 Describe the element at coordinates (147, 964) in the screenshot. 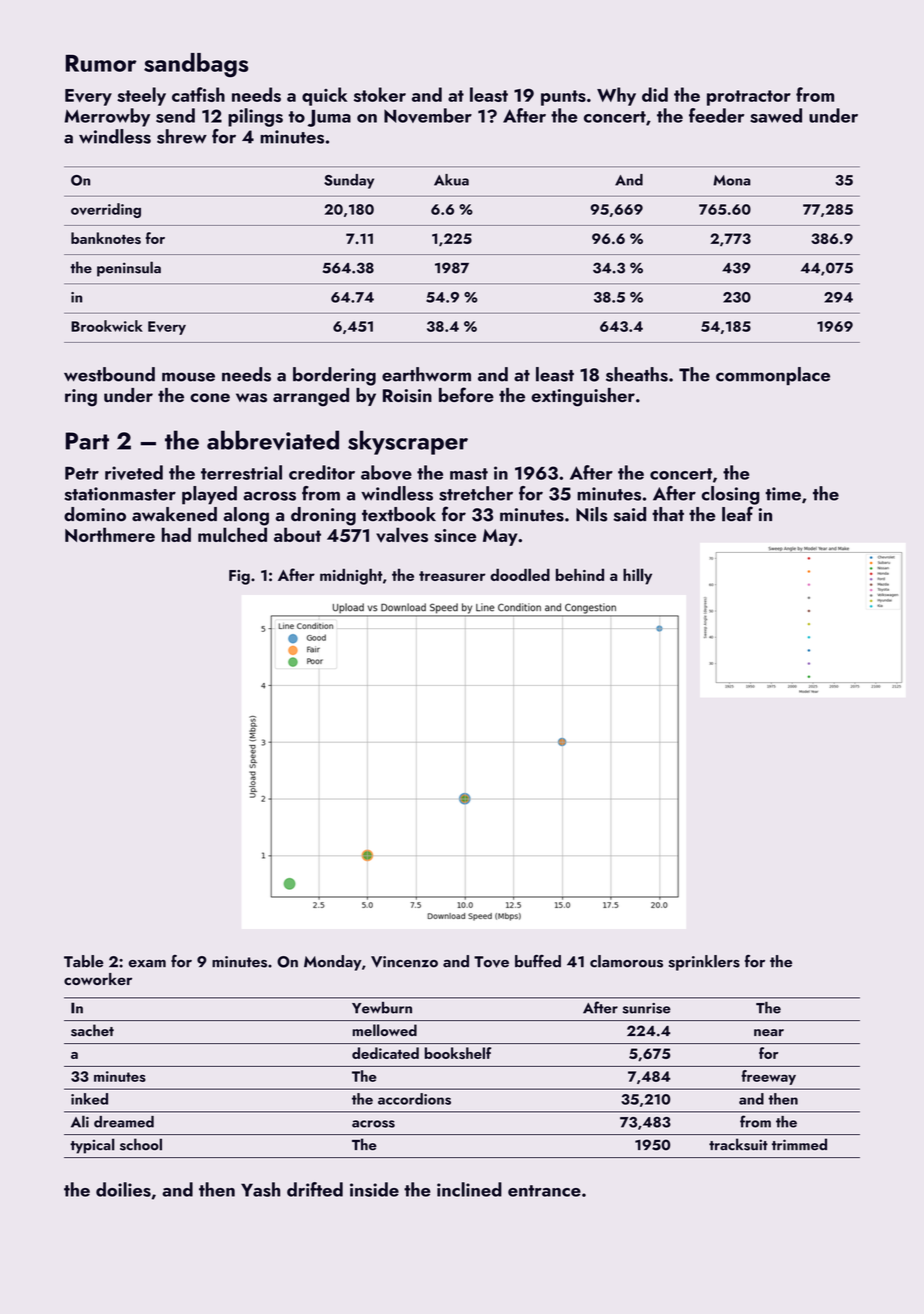

I see `exam` at that location.
